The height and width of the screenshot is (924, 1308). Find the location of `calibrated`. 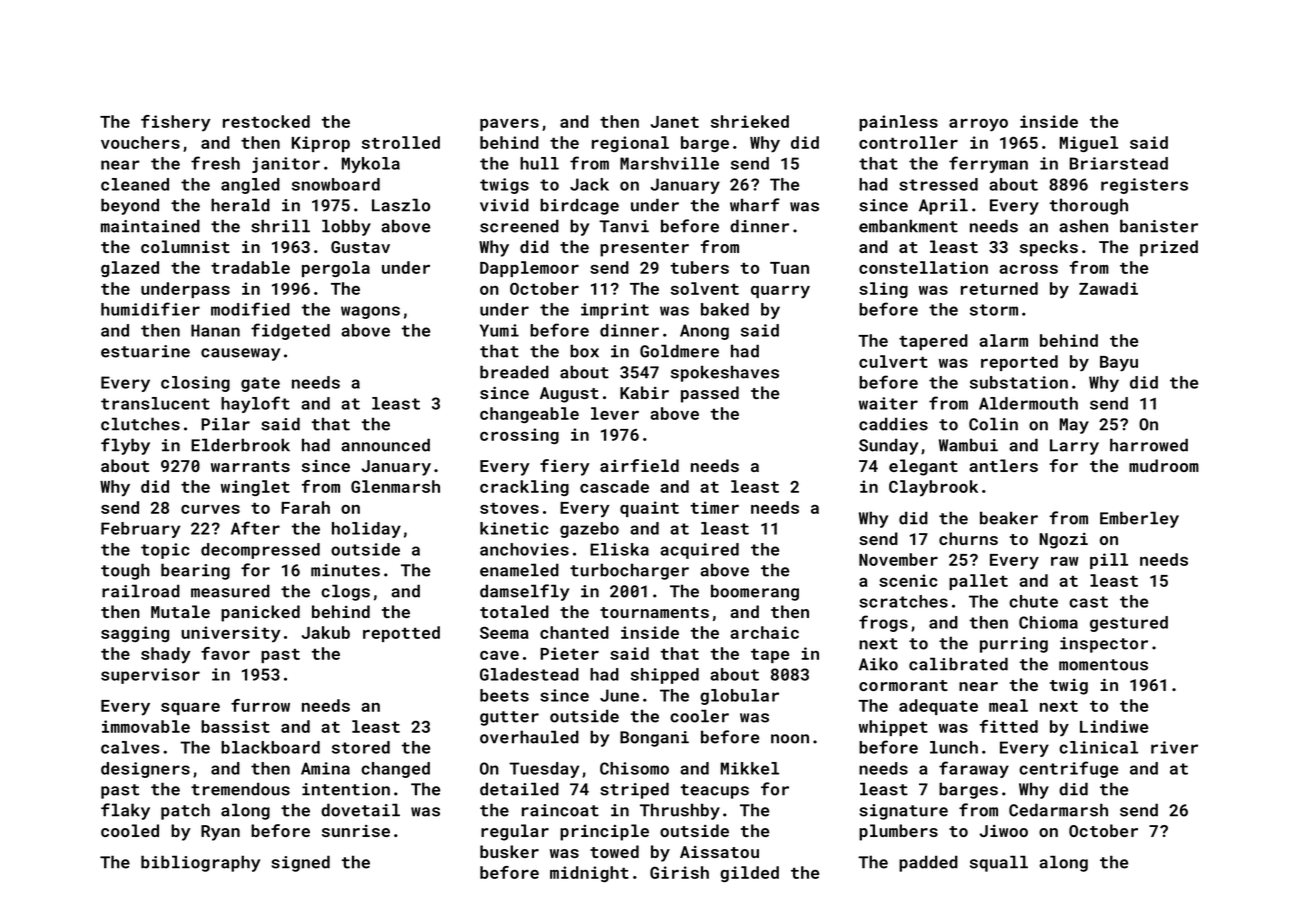

calibrated is located at coordinates (958, 664).
